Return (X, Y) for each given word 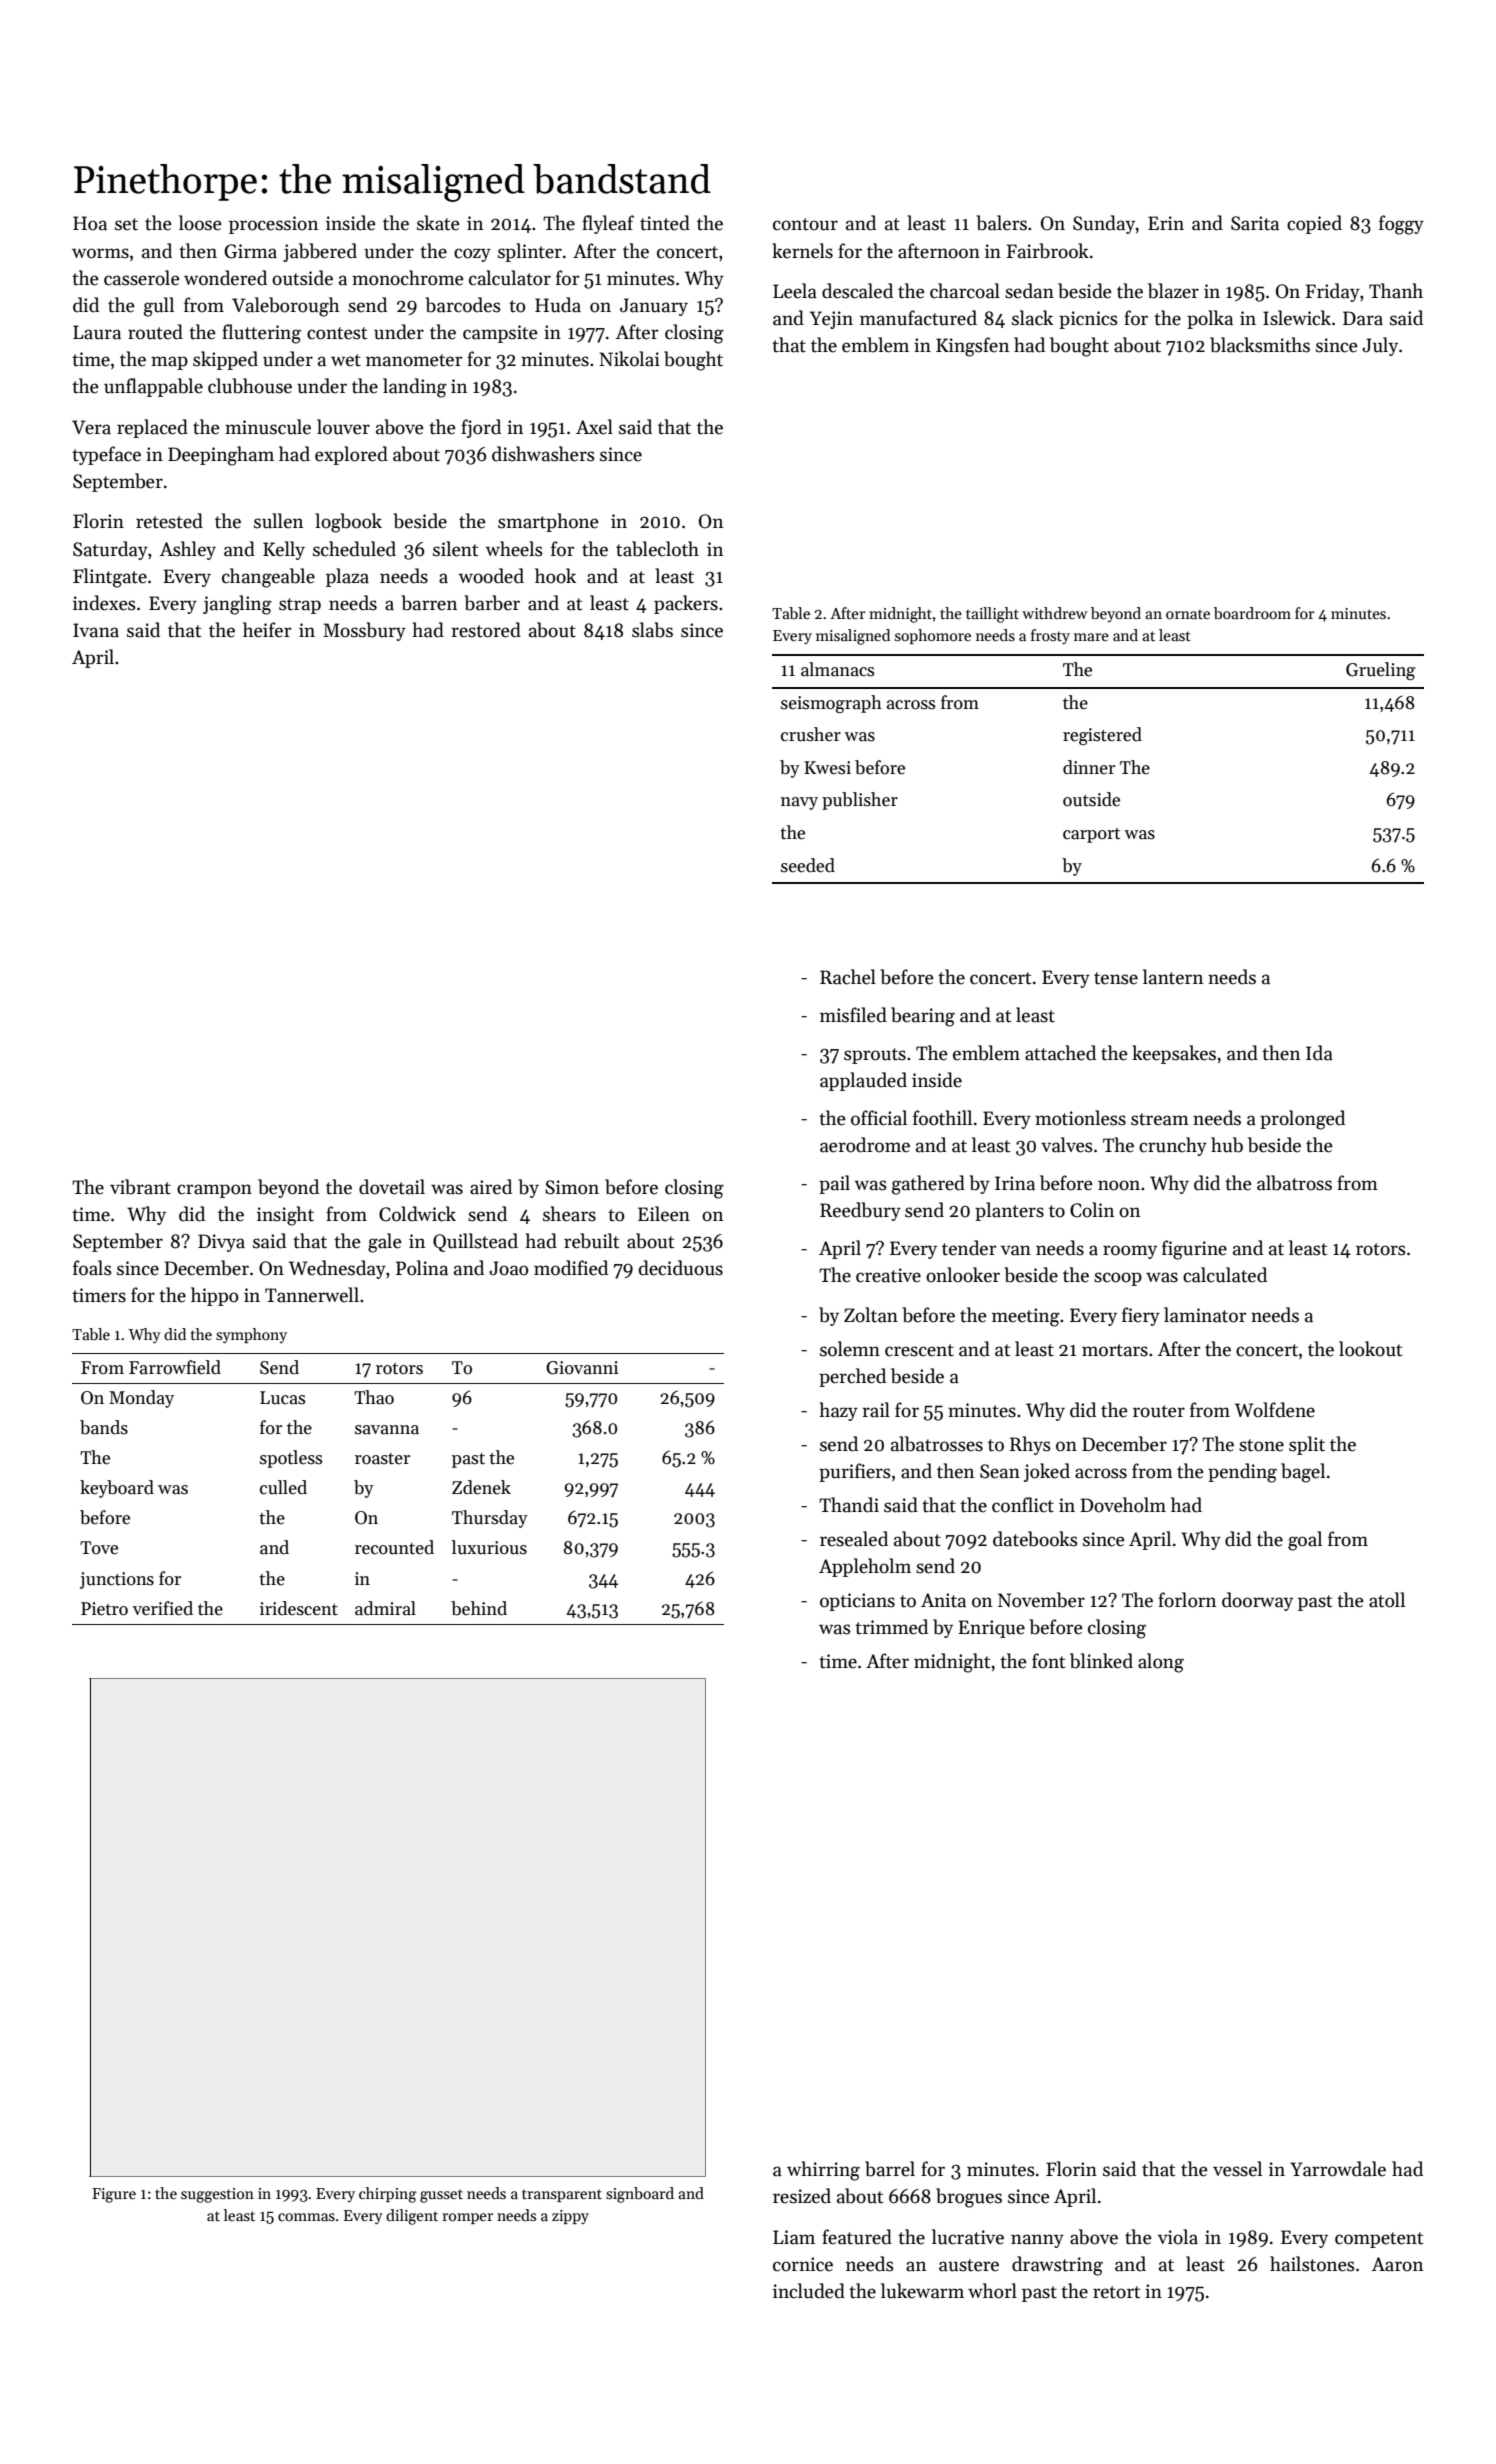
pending (1242, 1473)
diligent (412, 2217)
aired (491, 1187)
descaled (857, 291)
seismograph (831, 704)
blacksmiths (1260, 345)
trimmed (891, 1627)
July (1380, 346)
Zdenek (481, 1487)
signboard (640, 2195)
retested (169, 521)
